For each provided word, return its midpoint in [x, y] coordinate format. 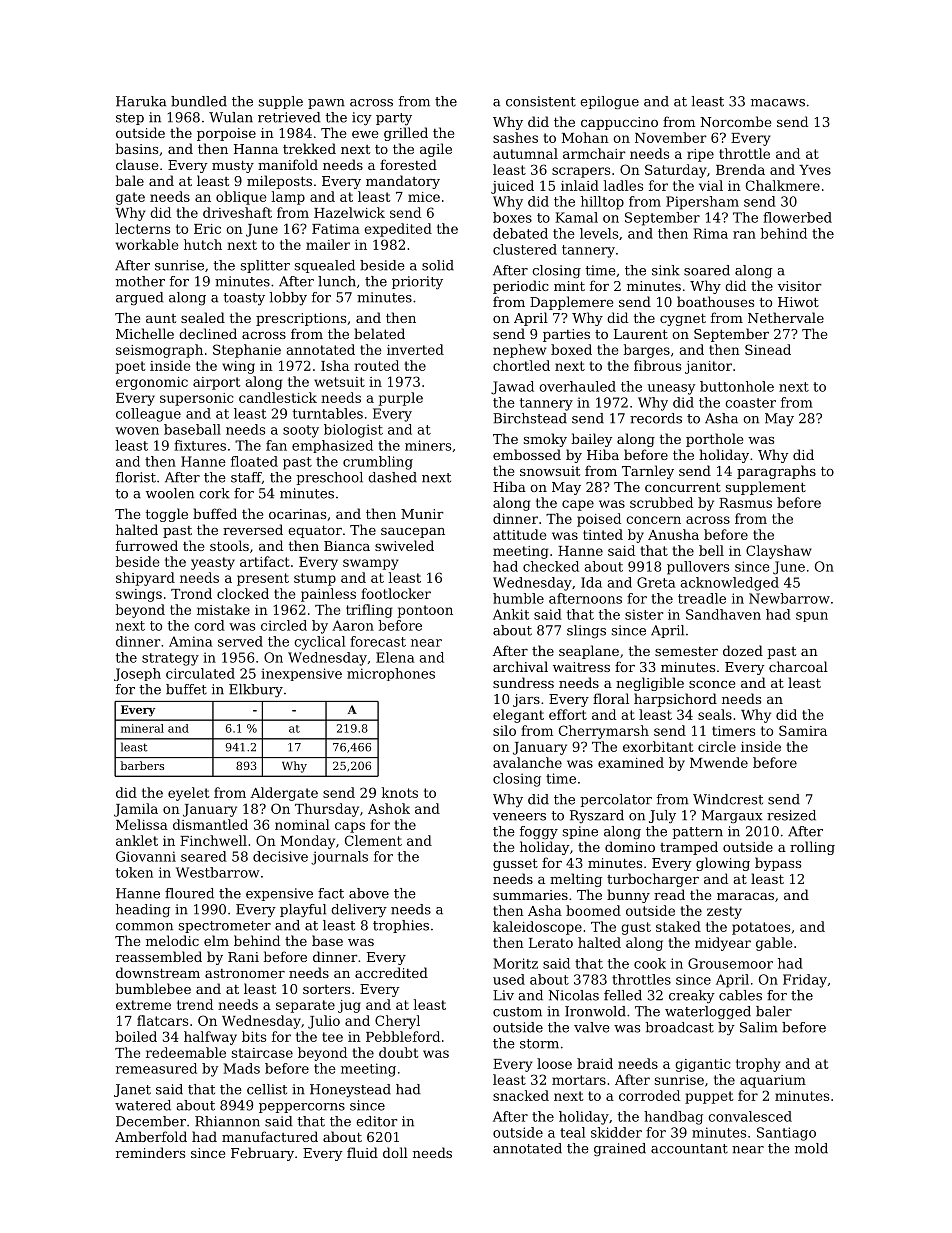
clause [137, 164]
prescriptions [301, 319]
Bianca [347, 546]
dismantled [210, 824]
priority [417, 282]
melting [576, 880]
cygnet [683, 319]
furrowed [147, 545]
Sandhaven [723, 614]
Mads [241, 1068]
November [671, 137]
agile [436, 150]
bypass [778, 864]
